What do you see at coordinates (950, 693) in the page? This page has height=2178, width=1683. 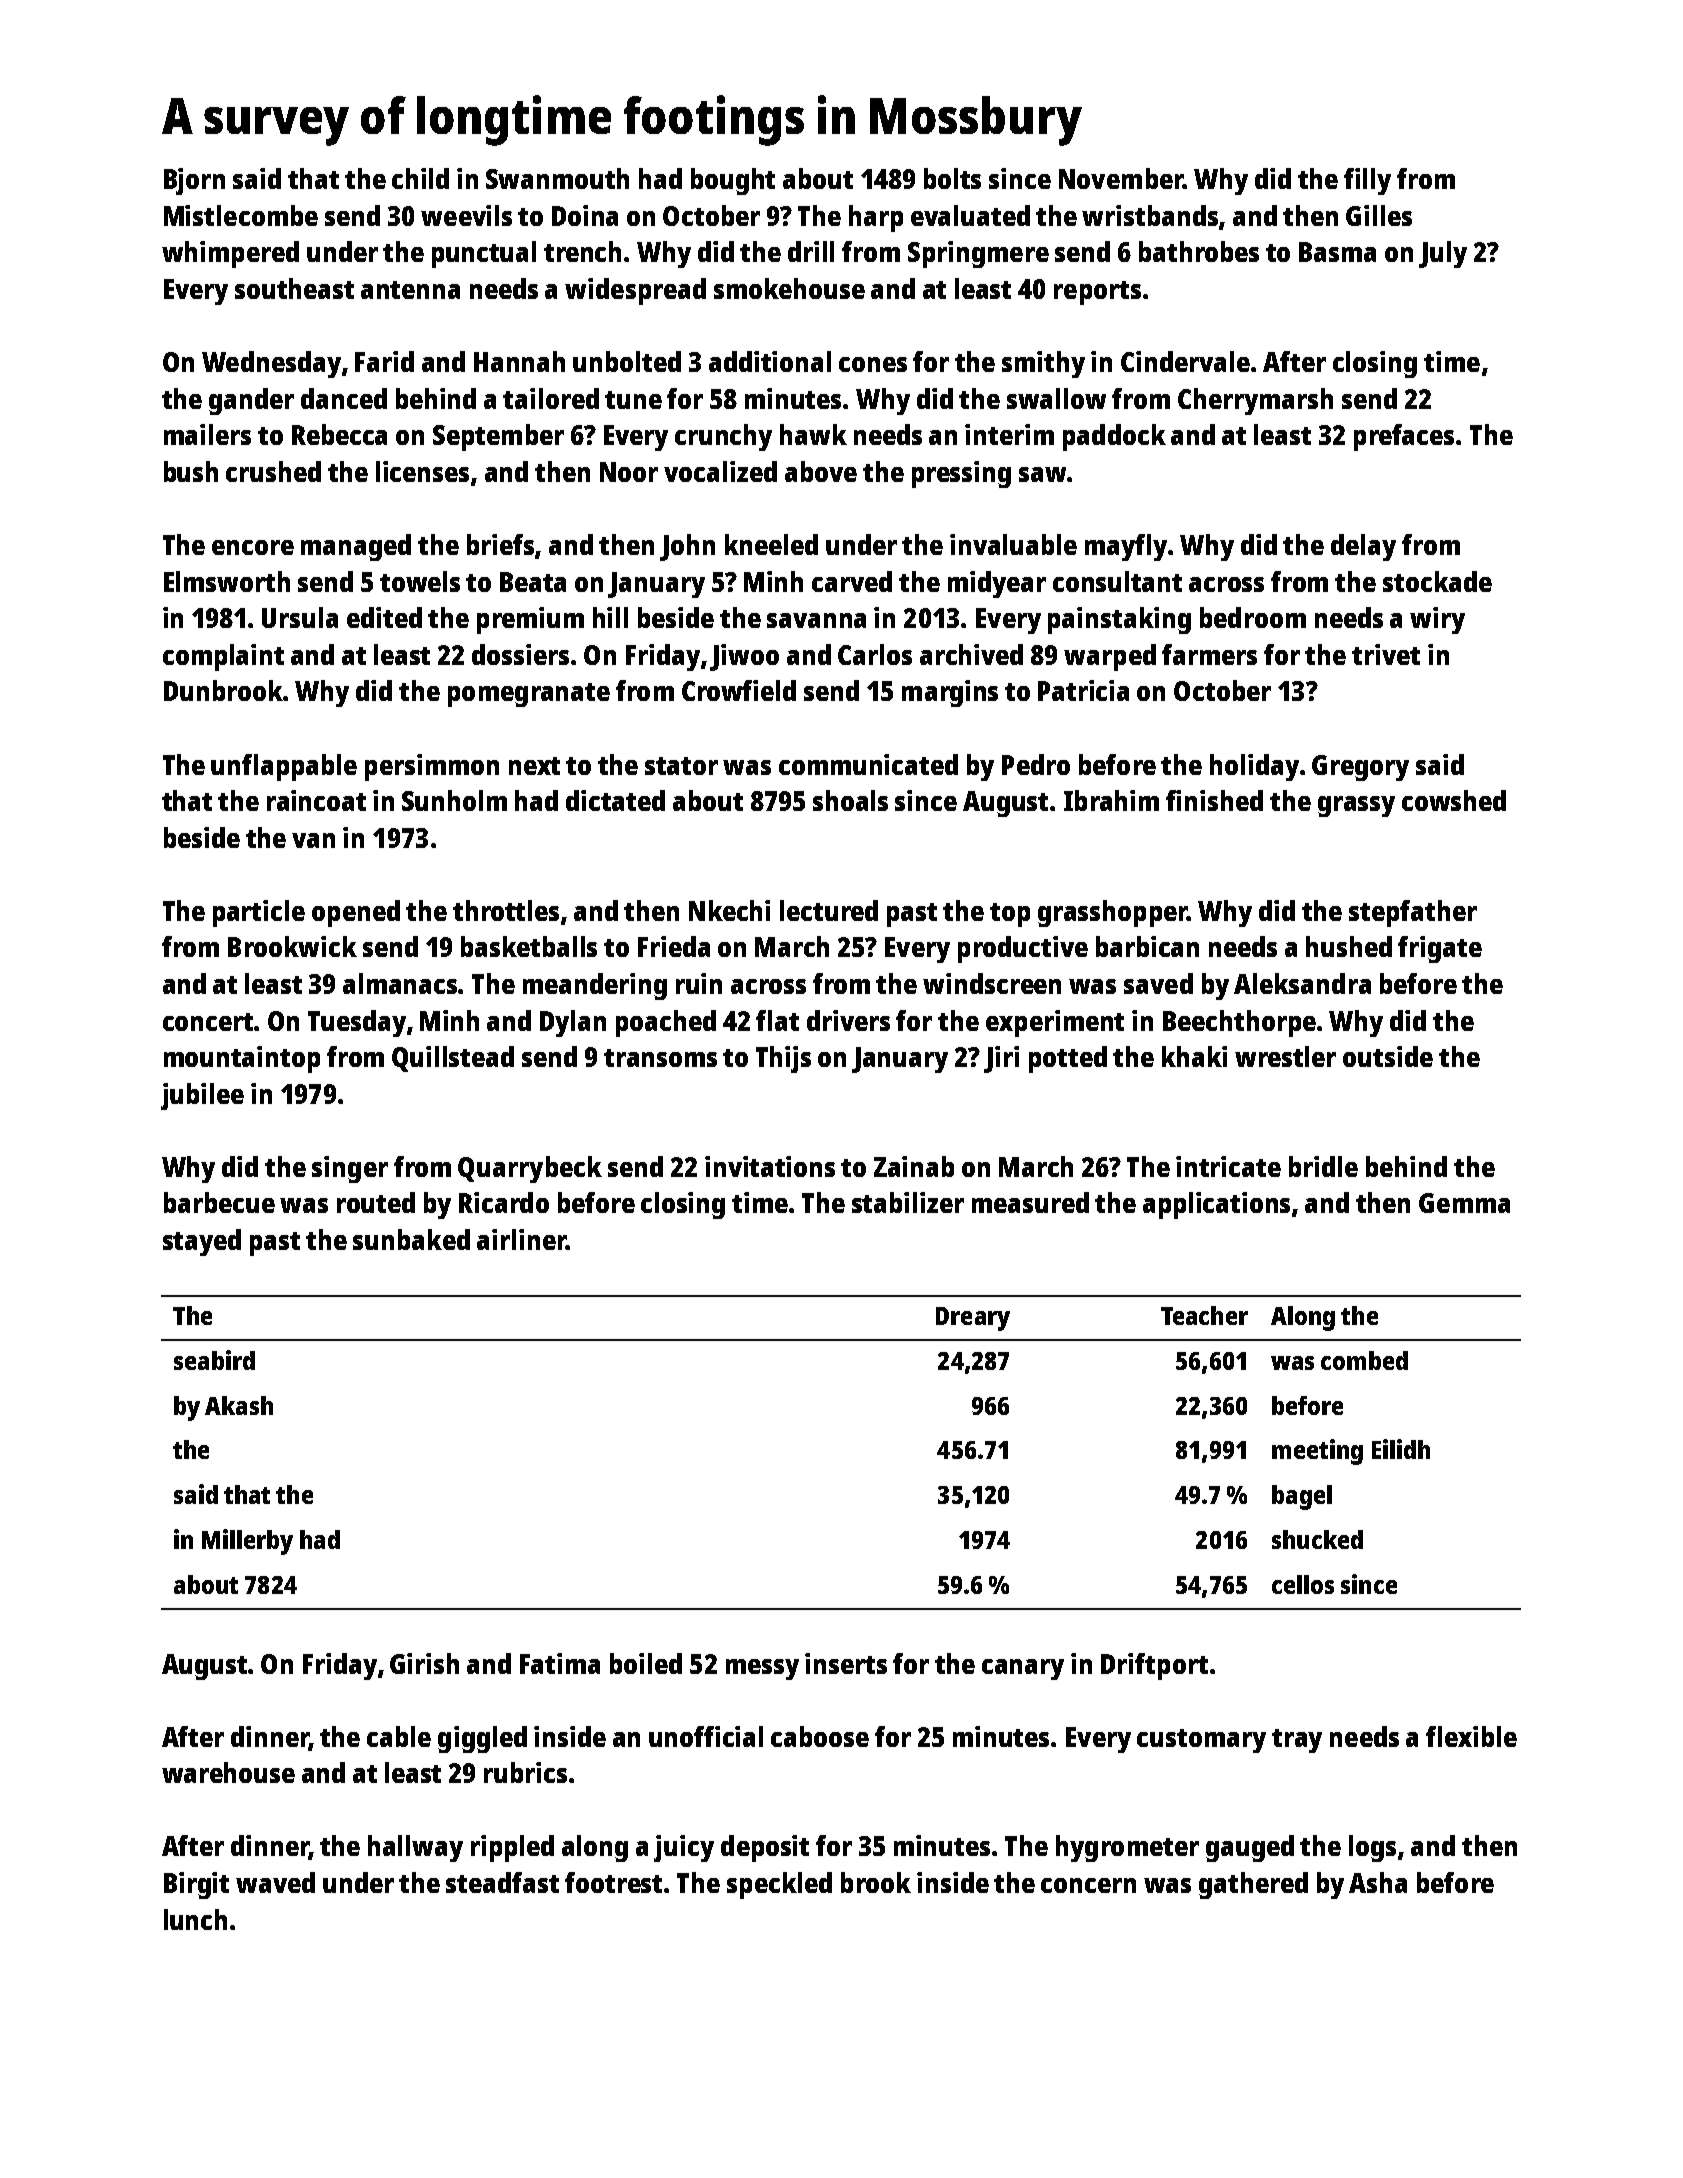 I see `margins` at bounding box center [950, 693].
